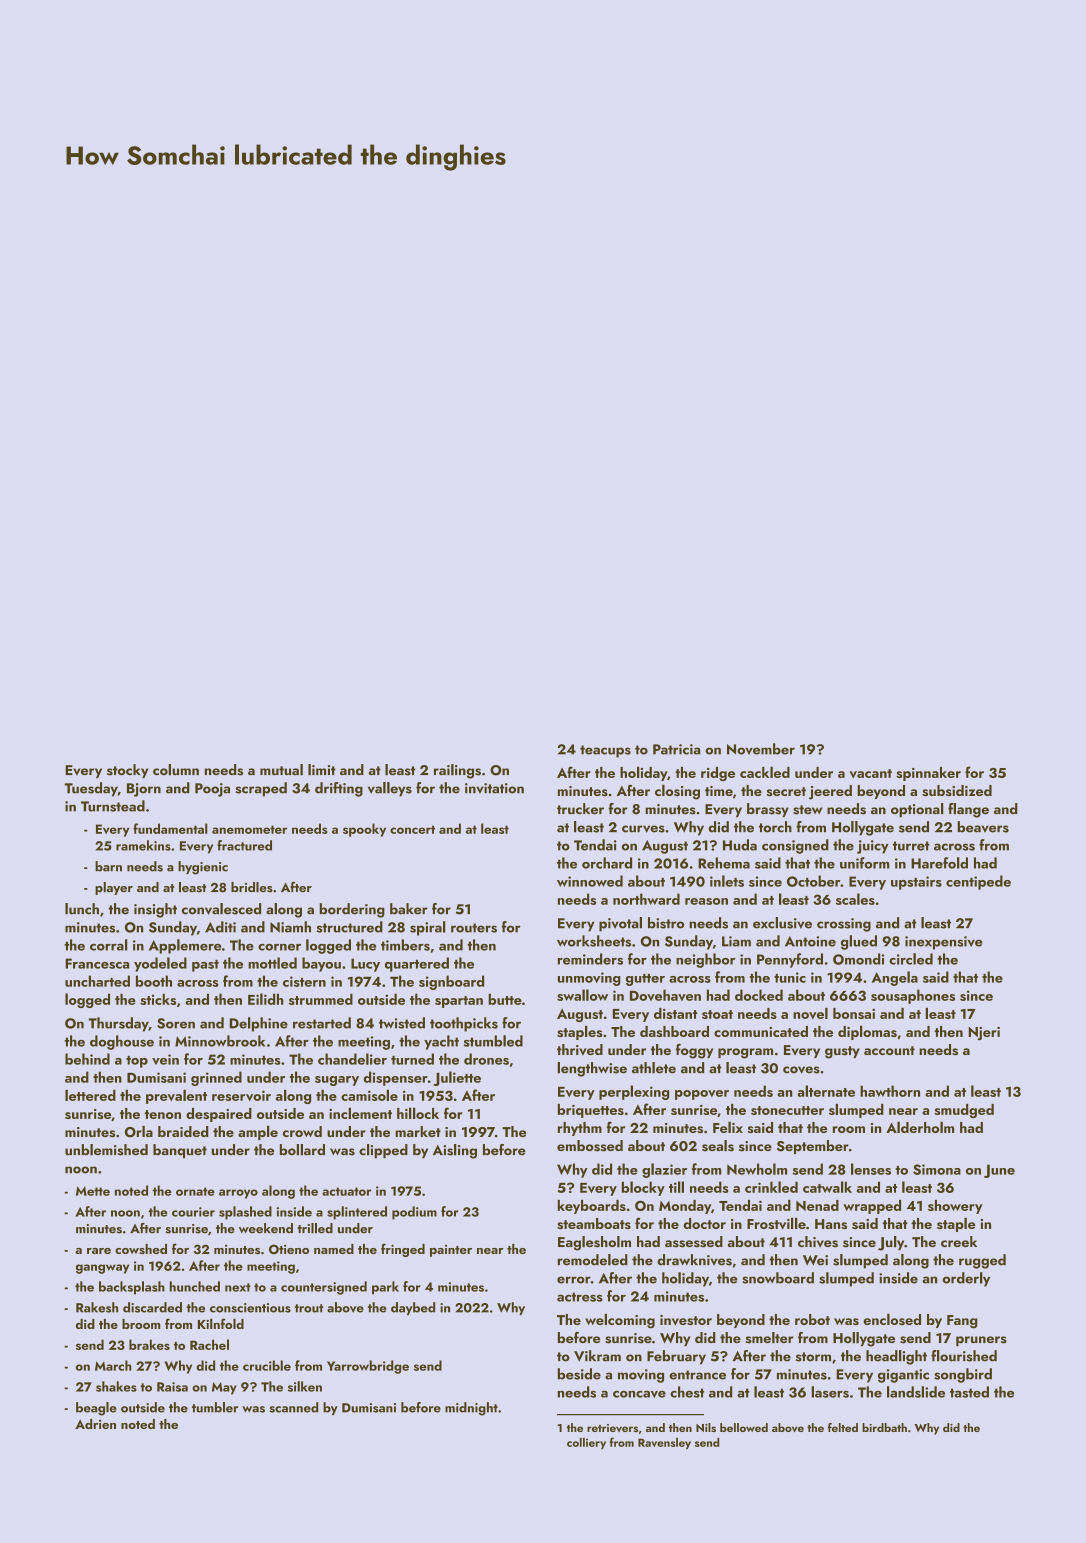 The image size is (1086, 1543). What do you see at coordinates (594, 941) in the screenshot?
I see `worksheets` at bounding box center [594, 941].
